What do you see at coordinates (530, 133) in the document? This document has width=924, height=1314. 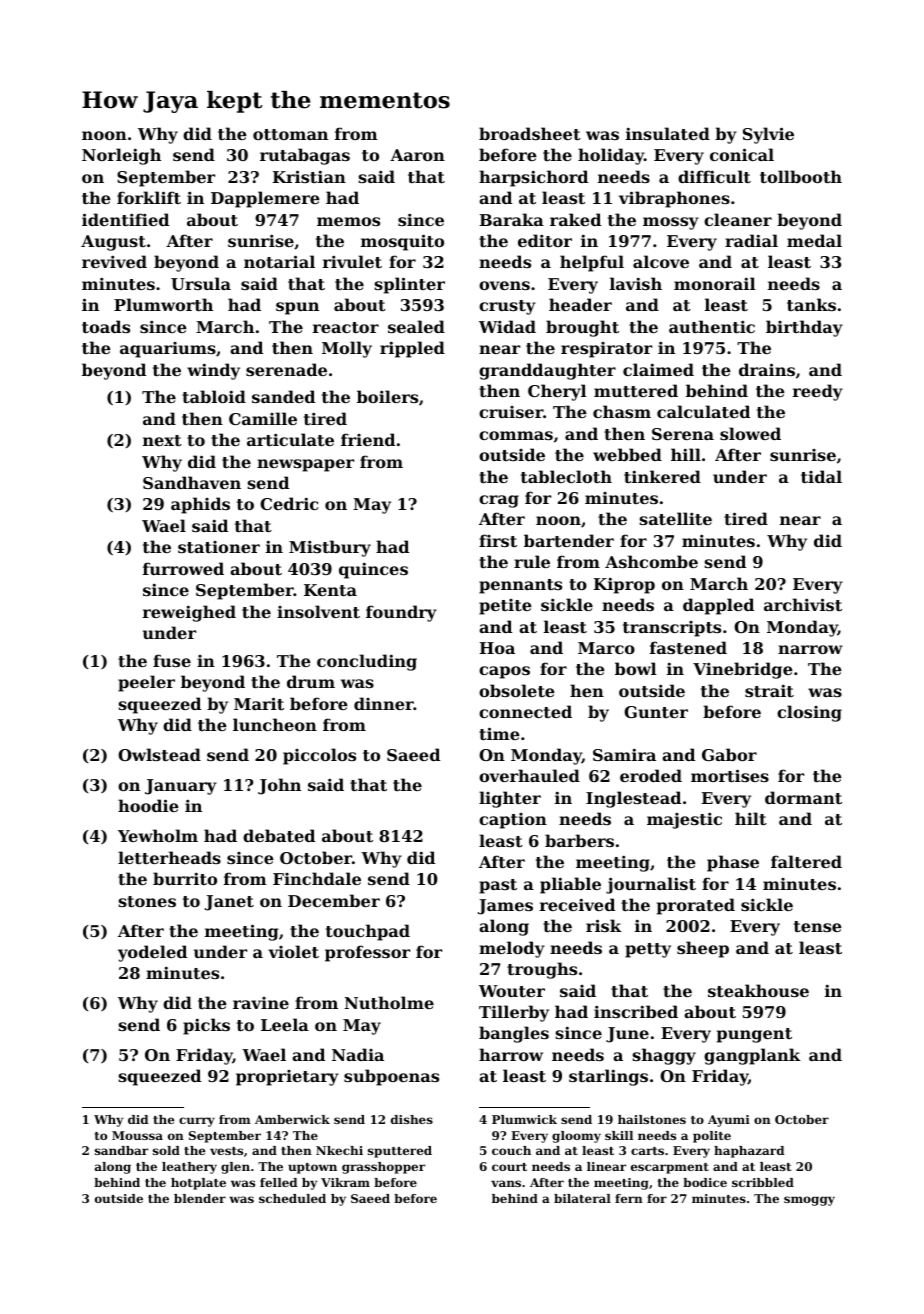 I see `broadsheet` at bounding box center [530, 133].
